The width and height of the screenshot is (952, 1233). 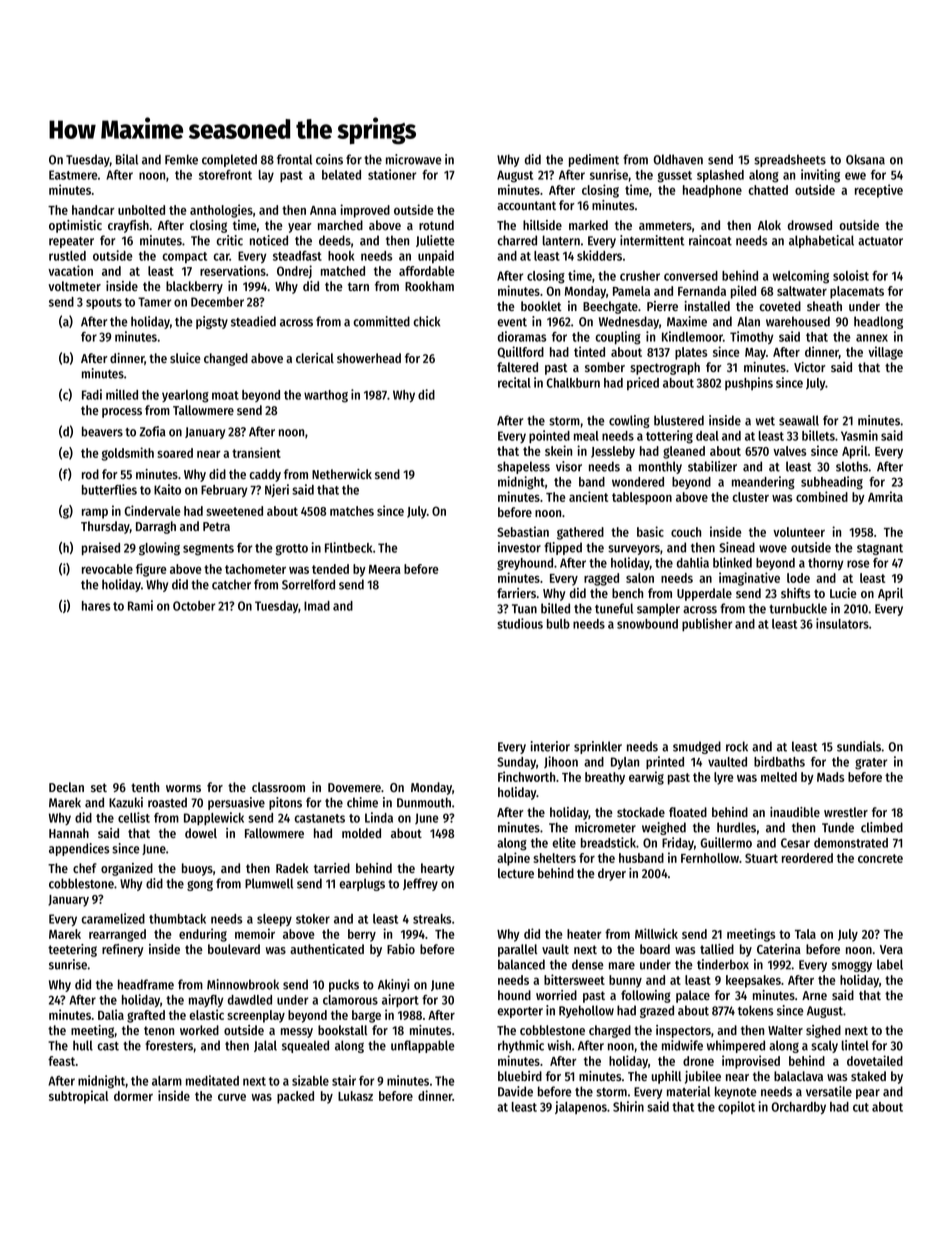 I want to click on teetering, so click(x=72, y=950).
